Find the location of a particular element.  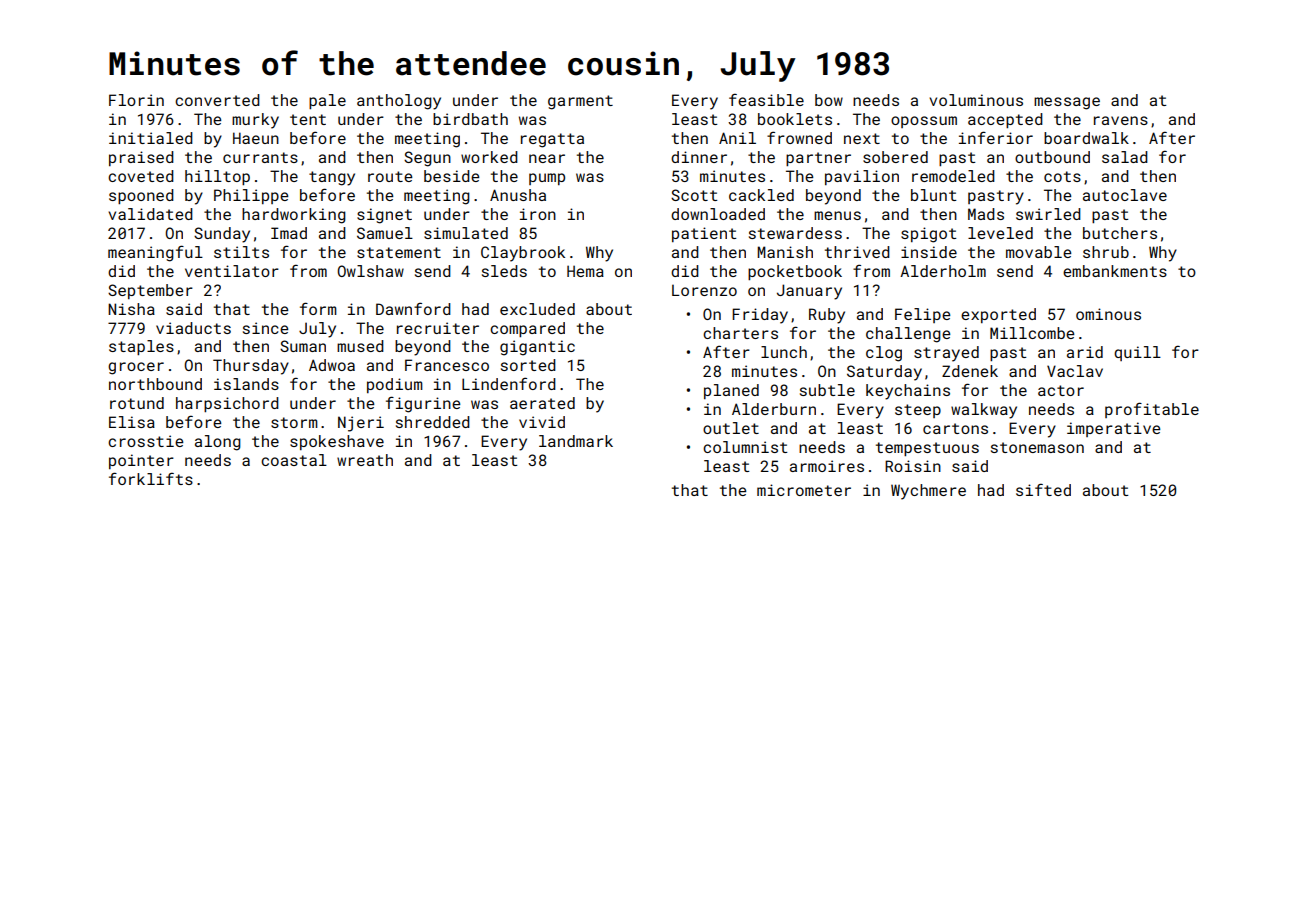

converted is located at coordinates (217, 100).
